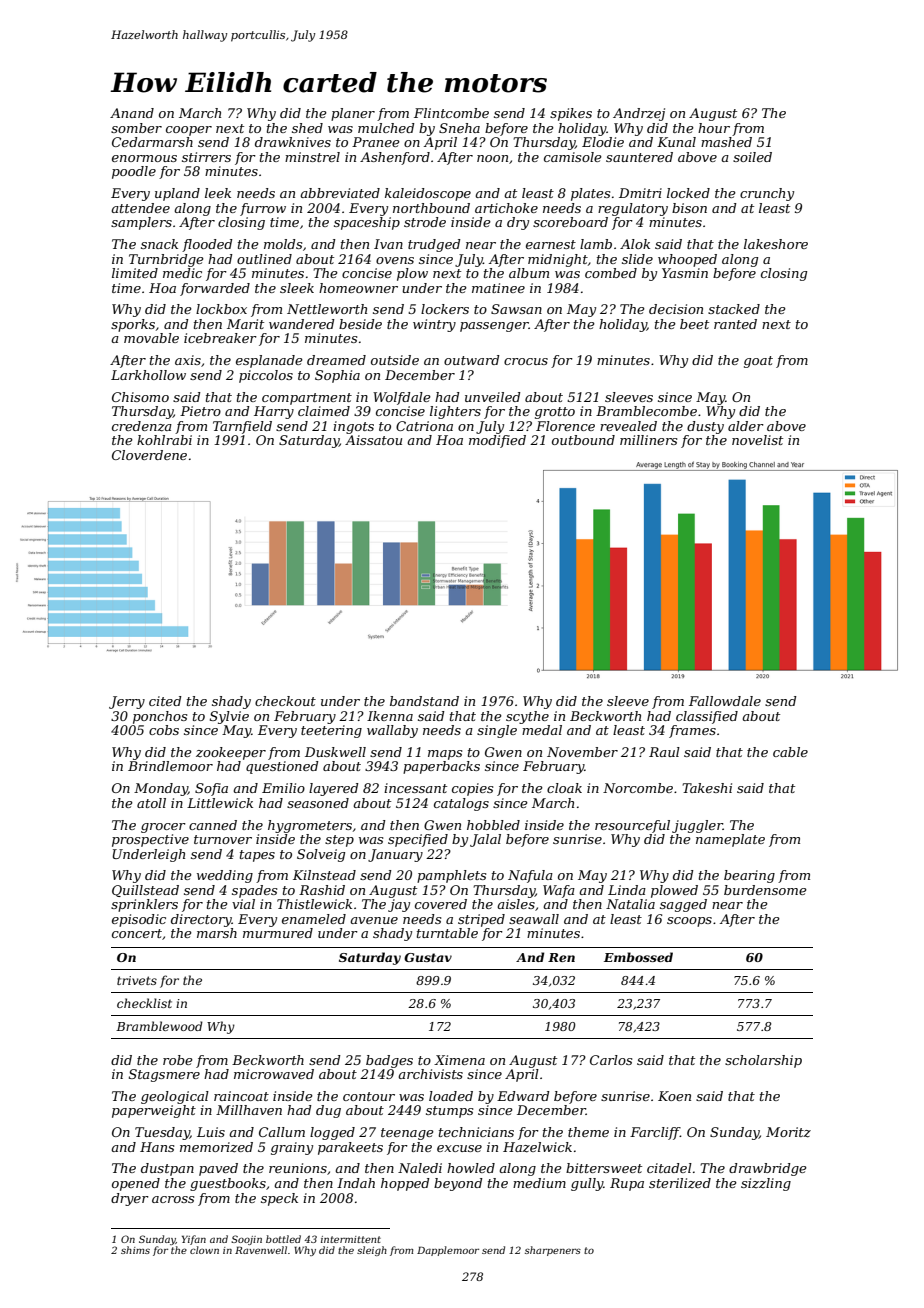 The image size is (924, 1308). Describe the element at coordinates (451, 113) in the image. I see `Flintcombe` at that location.
